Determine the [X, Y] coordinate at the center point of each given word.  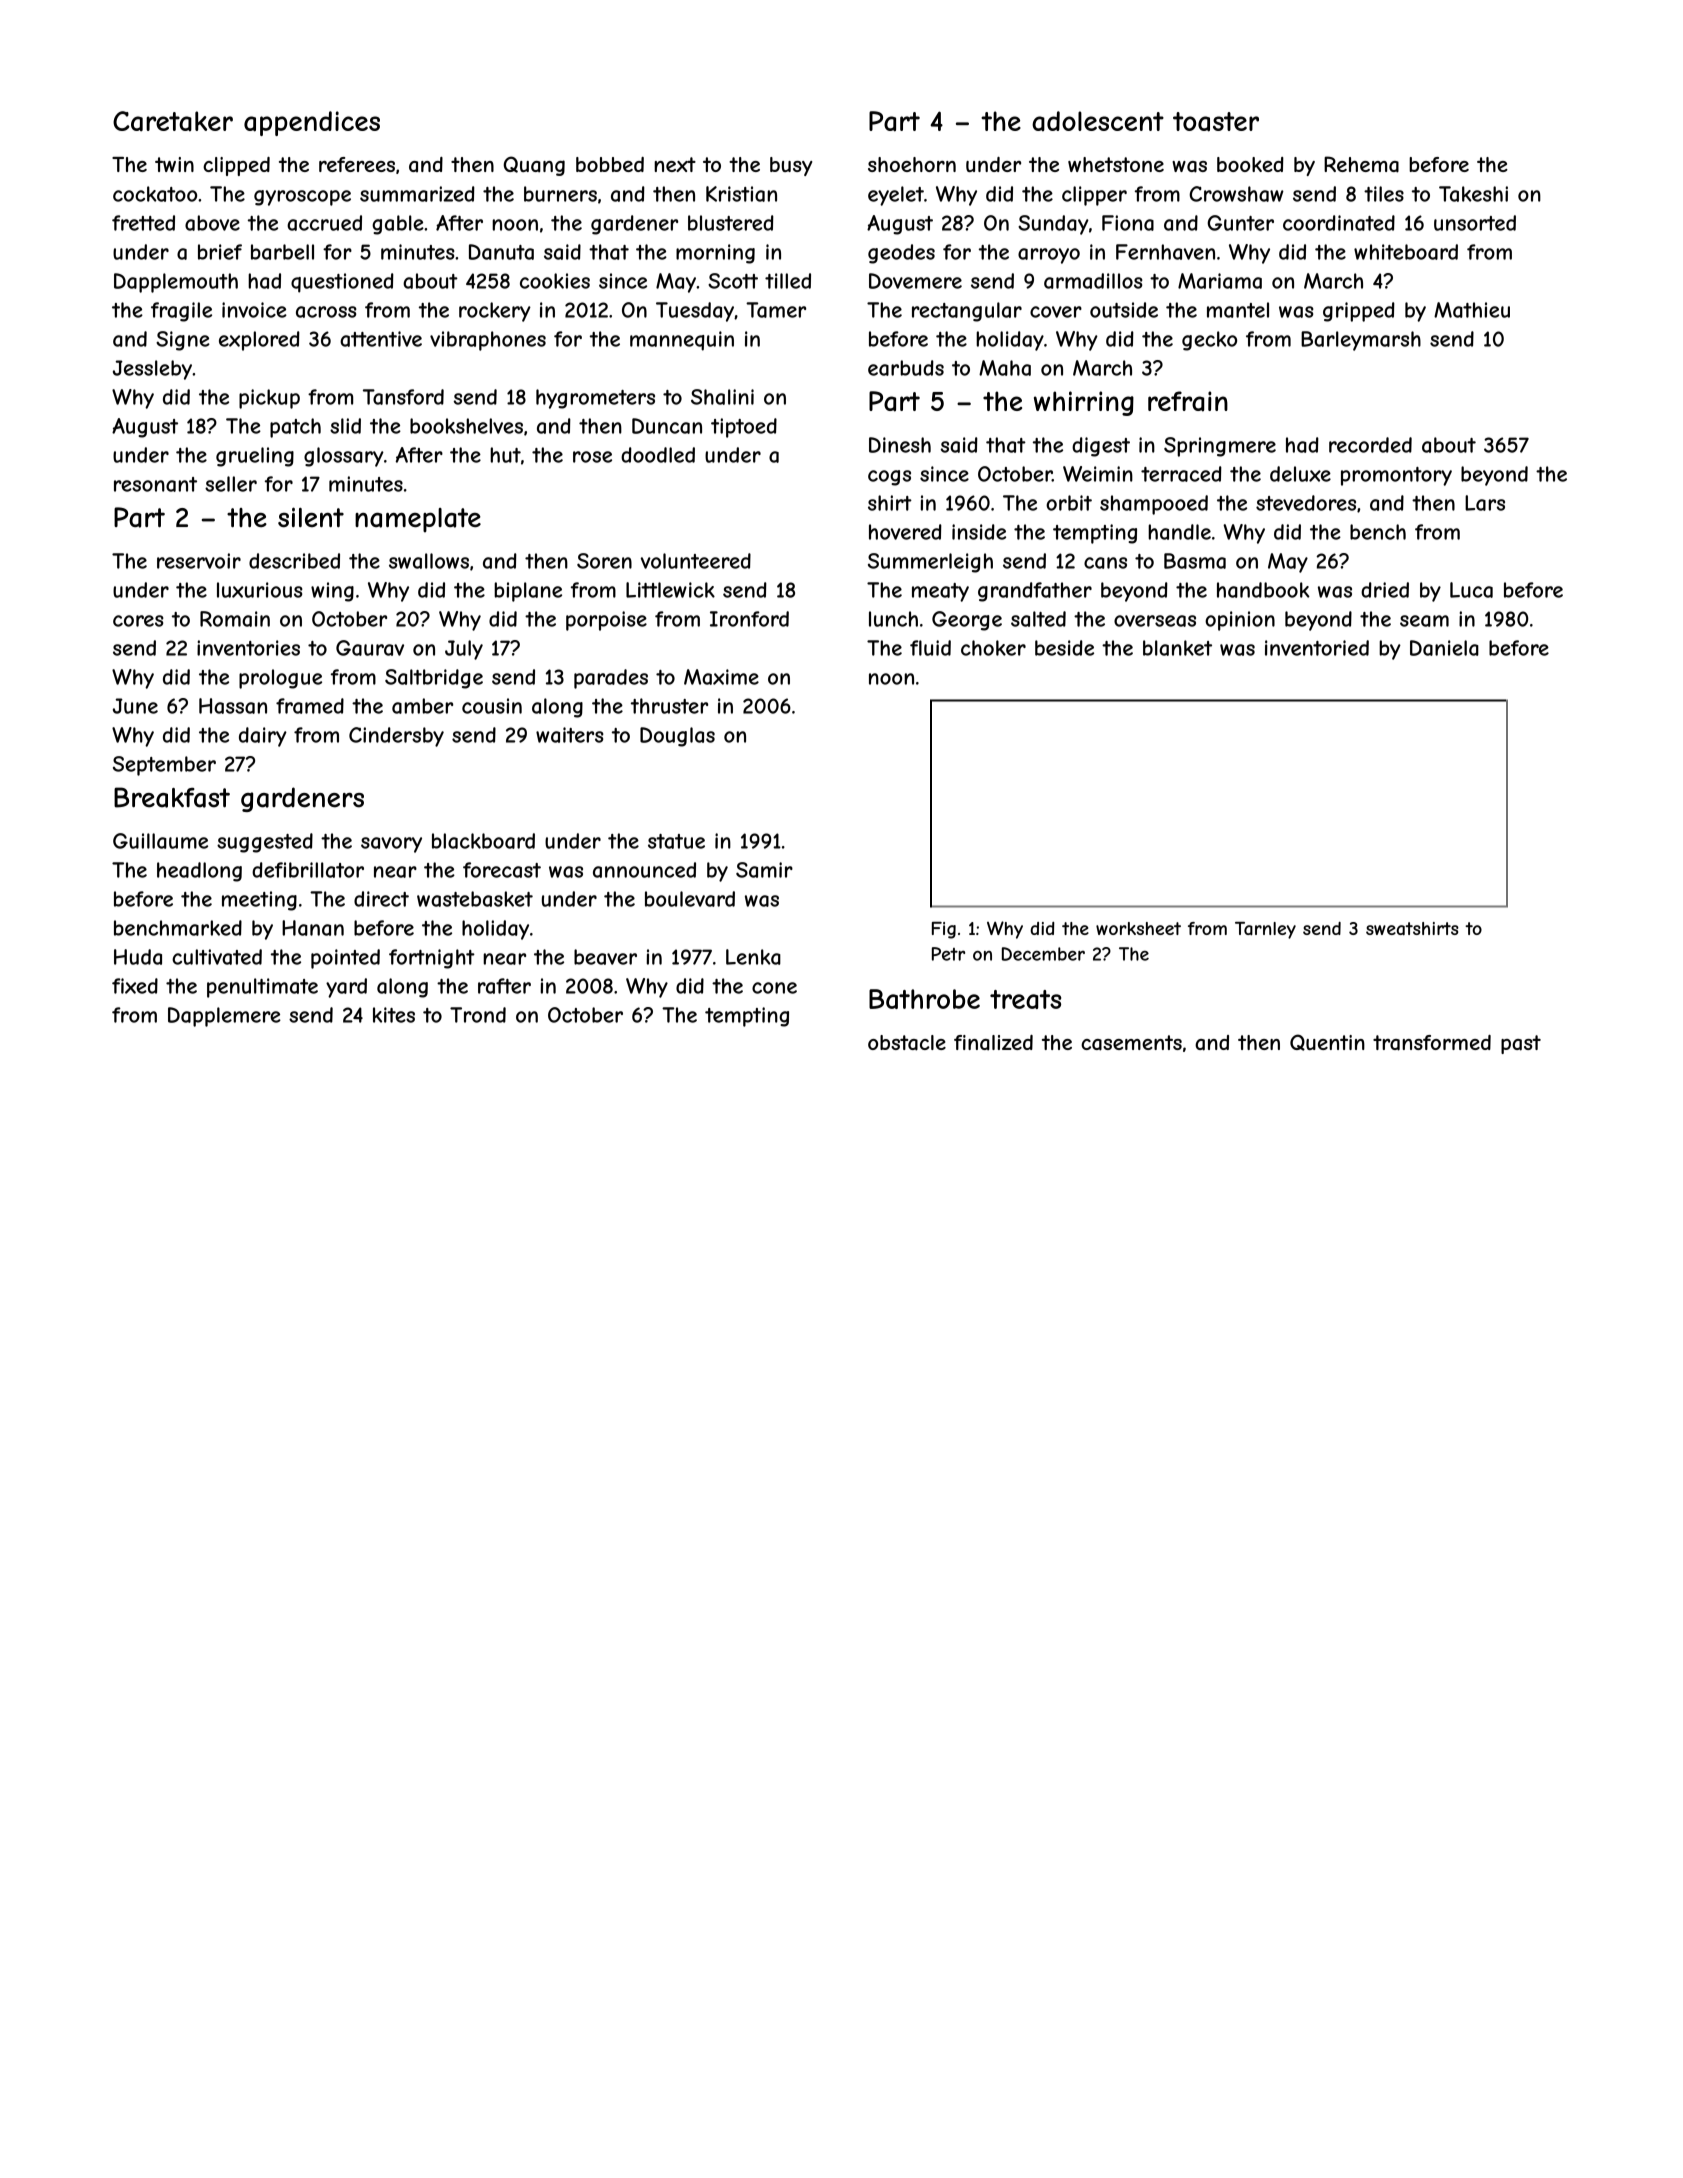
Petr [948, 954]
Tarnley [1265, 930]
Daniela [1444, 648]
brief [220, 252]
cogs [889, 478]
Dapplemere [224, 1017]
